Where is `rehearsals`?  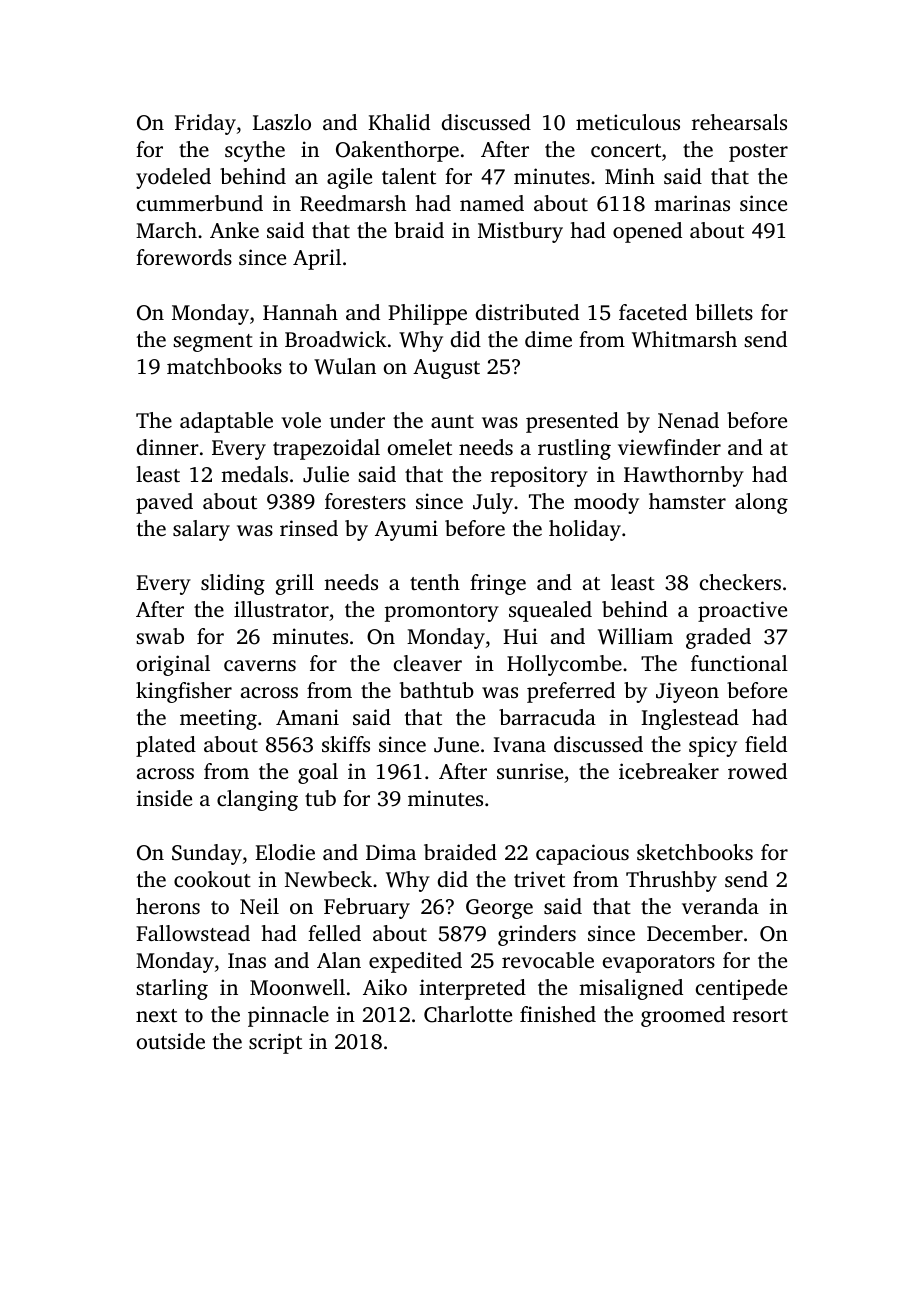 rehearsals is located at coordinates (739, 122).
